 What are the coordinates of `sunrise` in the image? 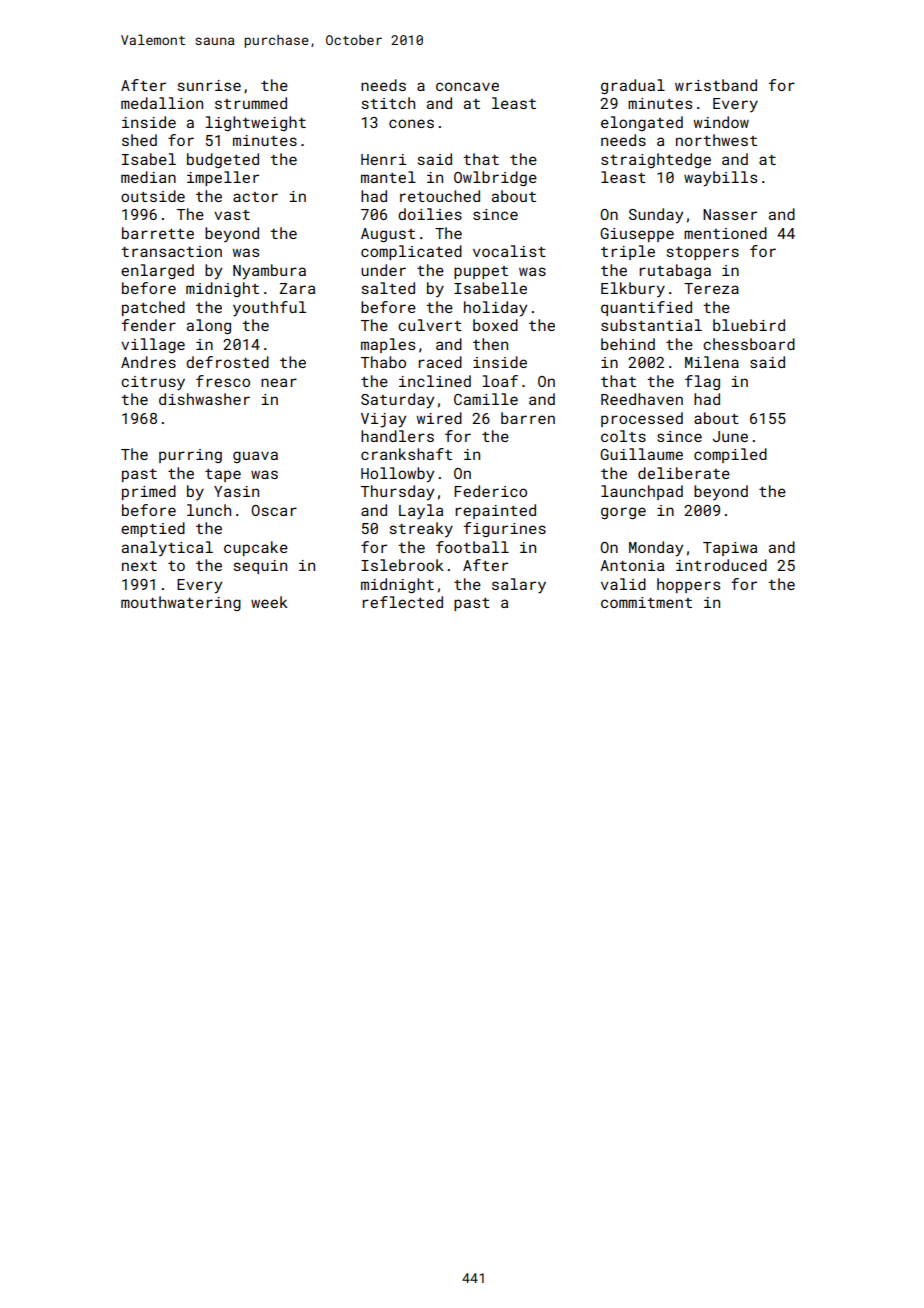 It's located at (209, 85).
